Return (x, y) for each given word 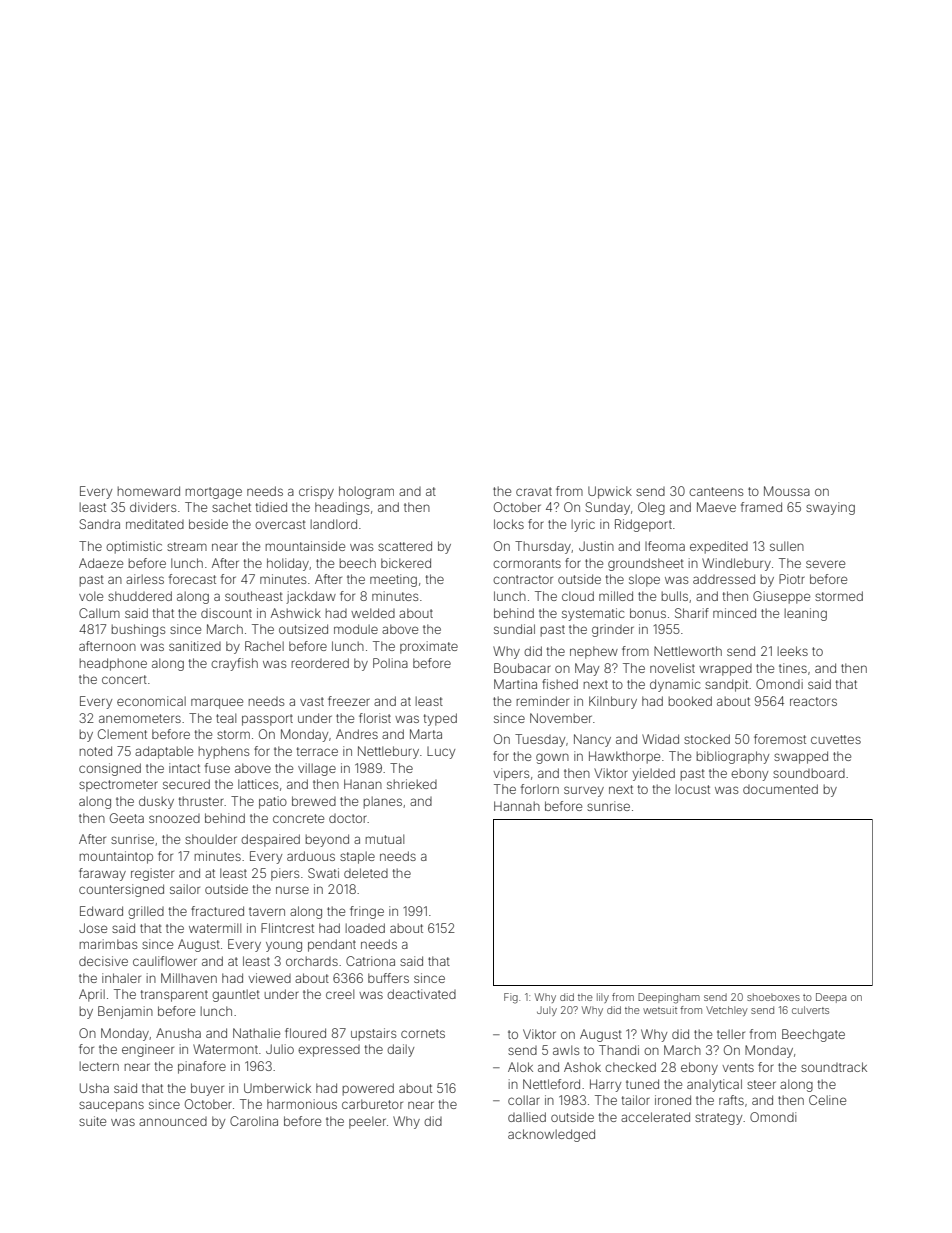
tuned (642, 1084)
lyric (583, 525)
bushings (138, 630)
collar (524, 1100)
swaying (830, 508)
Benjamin (125, 1012)
